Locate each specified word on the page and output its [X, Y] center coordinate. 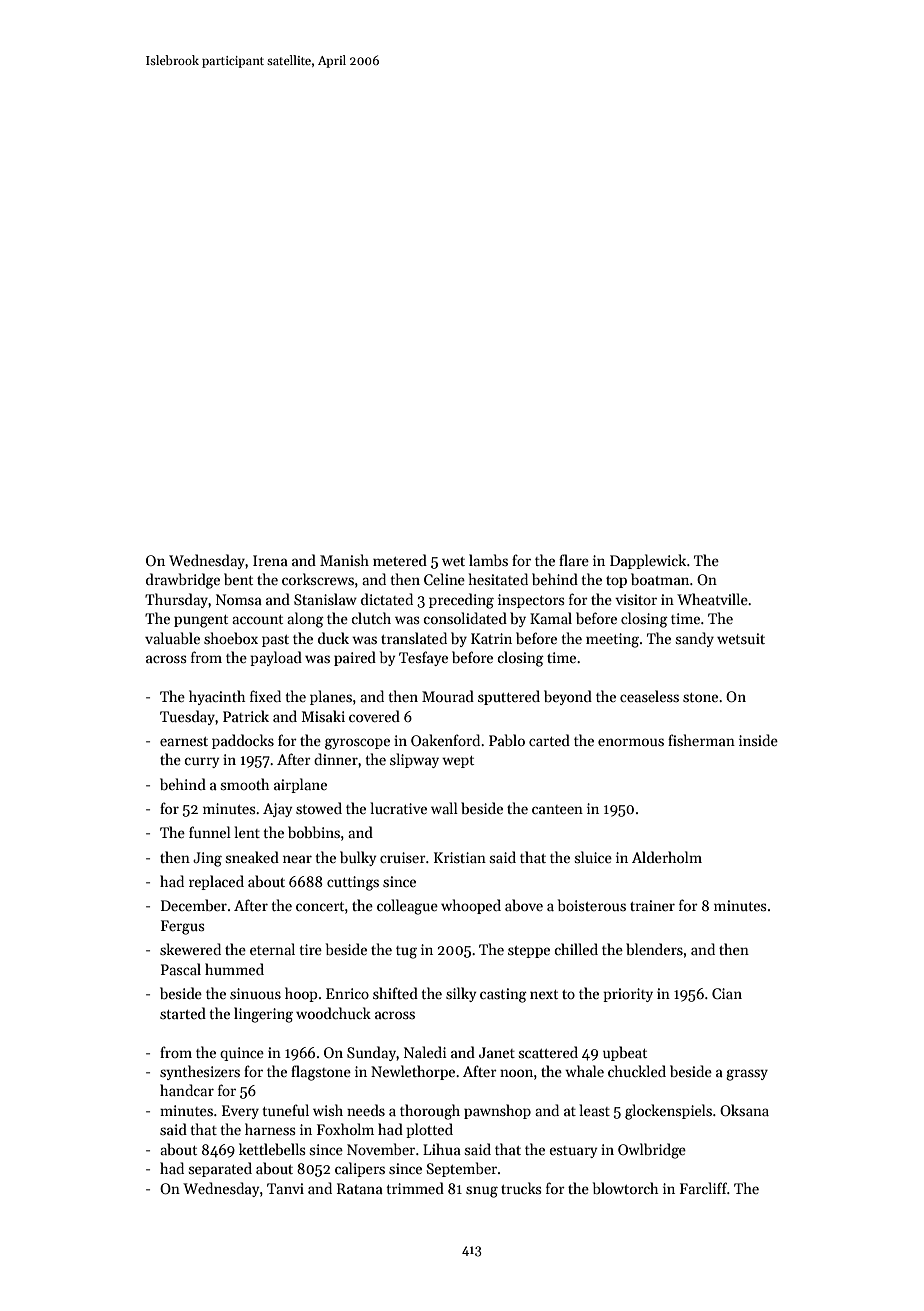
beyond [568, 697]
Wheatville [712, 599]
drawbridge [183, 581]
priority [628, 995]
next [544, 994]
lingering [263, 1015]
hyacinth [217, 697]
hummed [234, 969]
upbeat [625, 1053]
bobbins [314, 832]
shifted [395, 993]
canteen [557, 809]
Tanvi [285, 1188]
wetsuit [741, 638]
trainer [652, 905]
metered [400, 560]
